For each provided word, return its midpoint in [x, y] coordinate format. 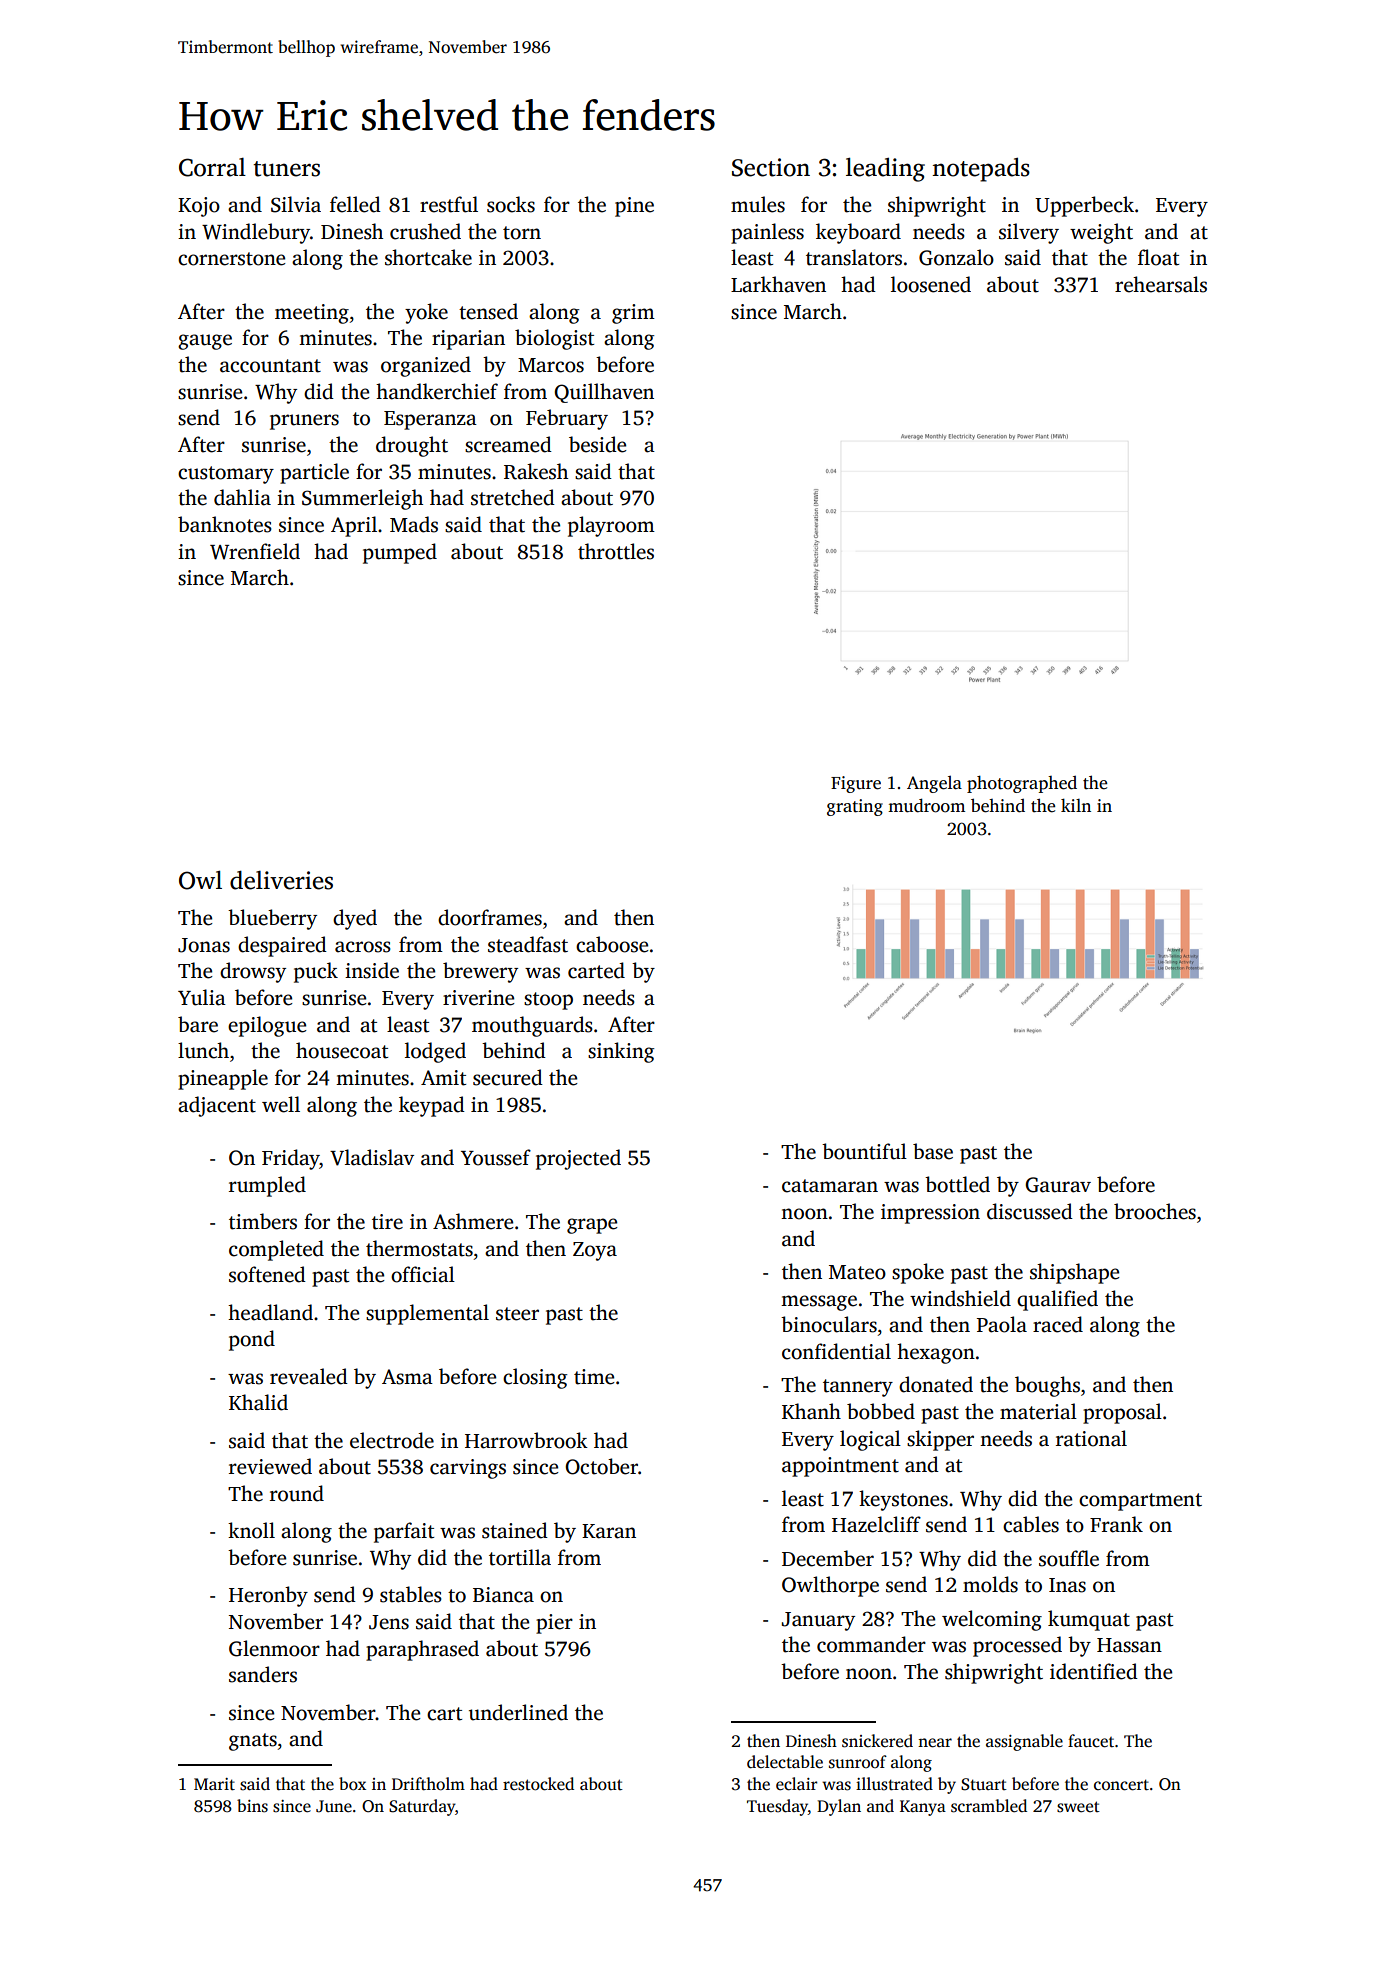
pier [554, 1624]
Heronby [268, 1596]
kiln [1076, 805]
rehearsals [1161, 284]
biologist [554, 339]
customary [226, 475]
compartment [1140, 1502]
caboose [612, 944]
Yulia [202, 997]
